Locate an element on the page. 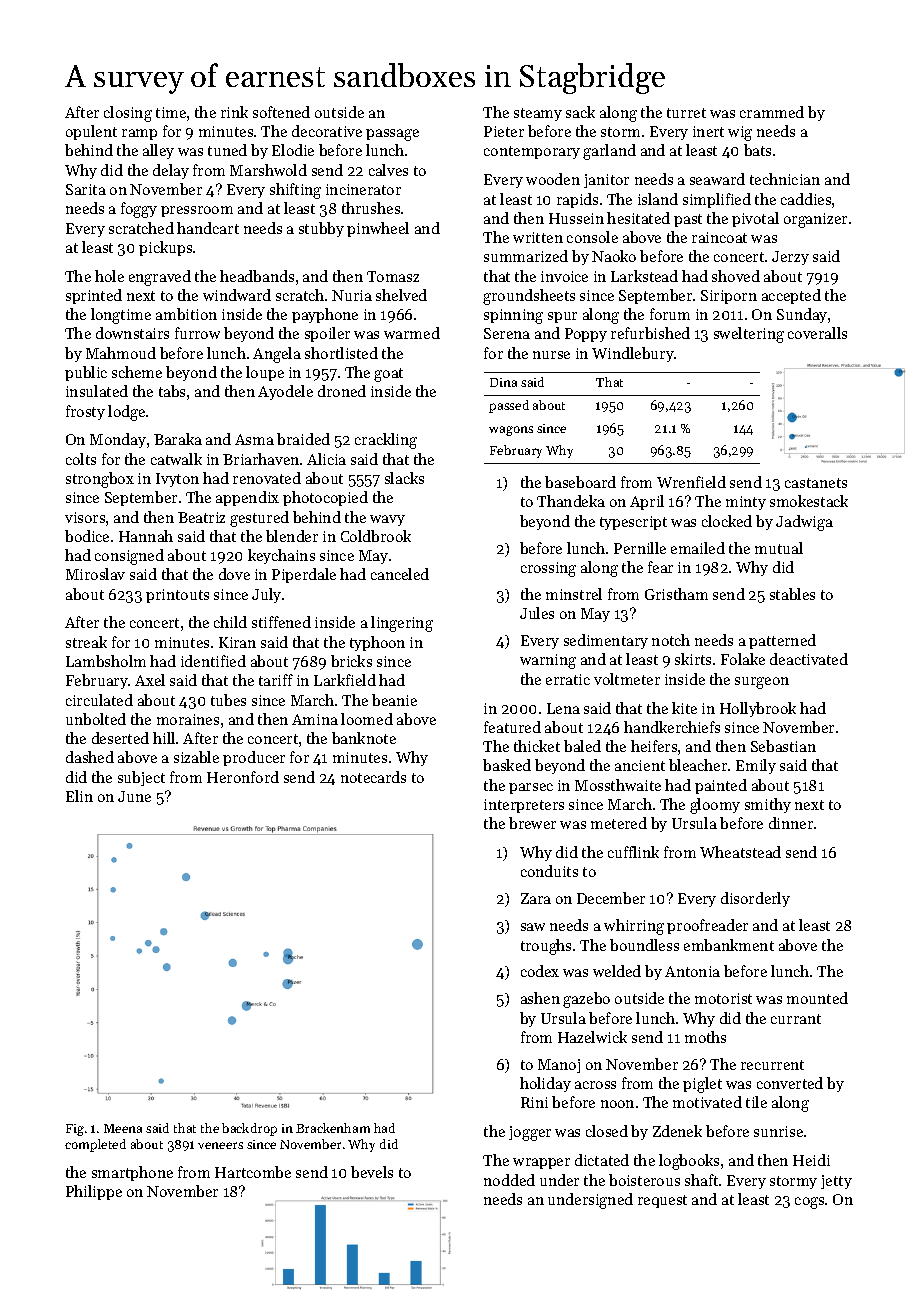 Image resolution: width=924 pixels, height=1308 pixels. turret is located at coordinates (686, 113).
